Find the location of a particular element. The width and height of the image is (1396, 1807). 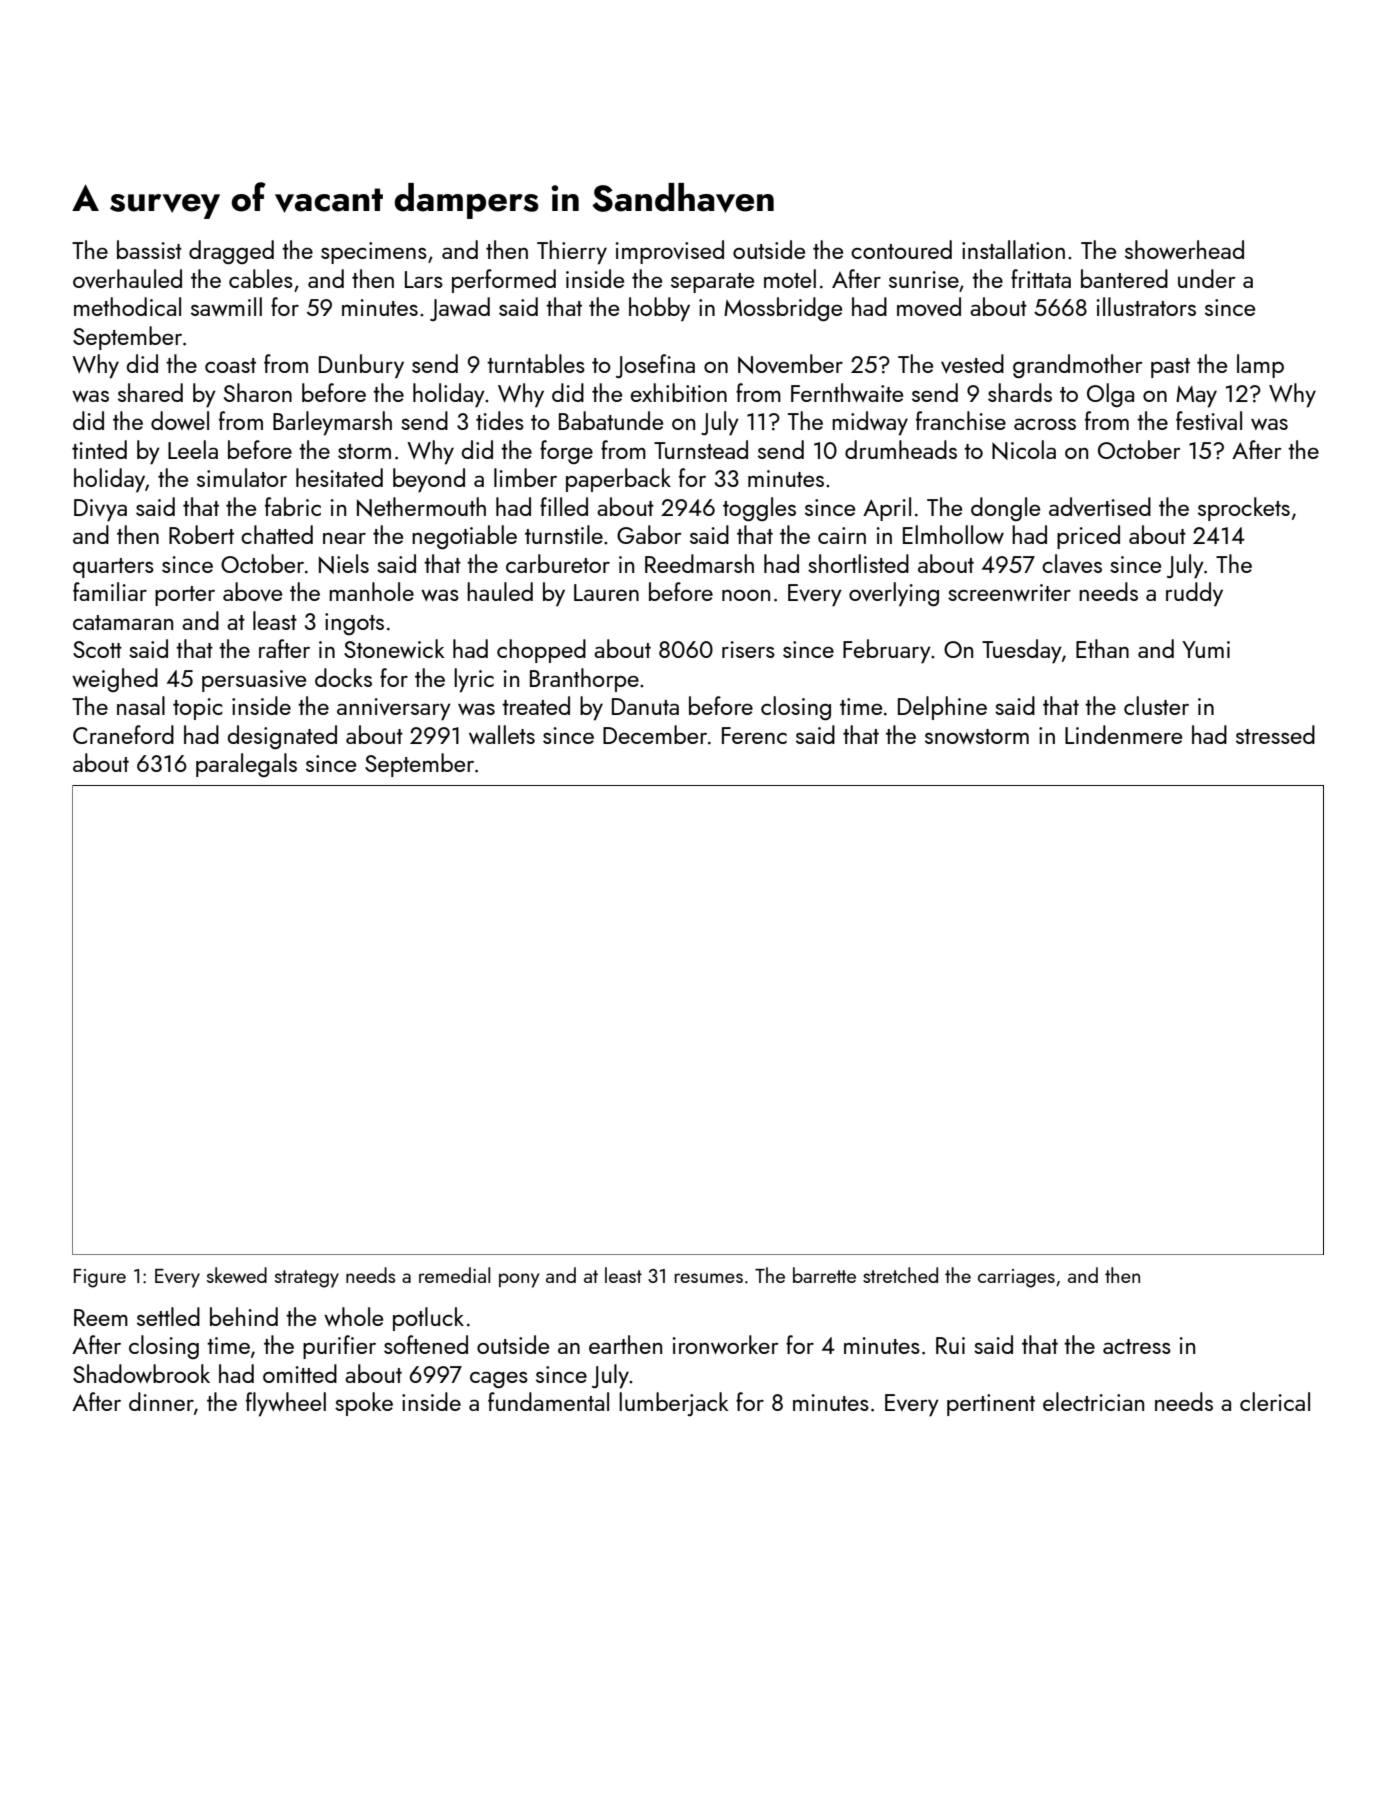

clerical is located at coordinates (1275, 1401).
